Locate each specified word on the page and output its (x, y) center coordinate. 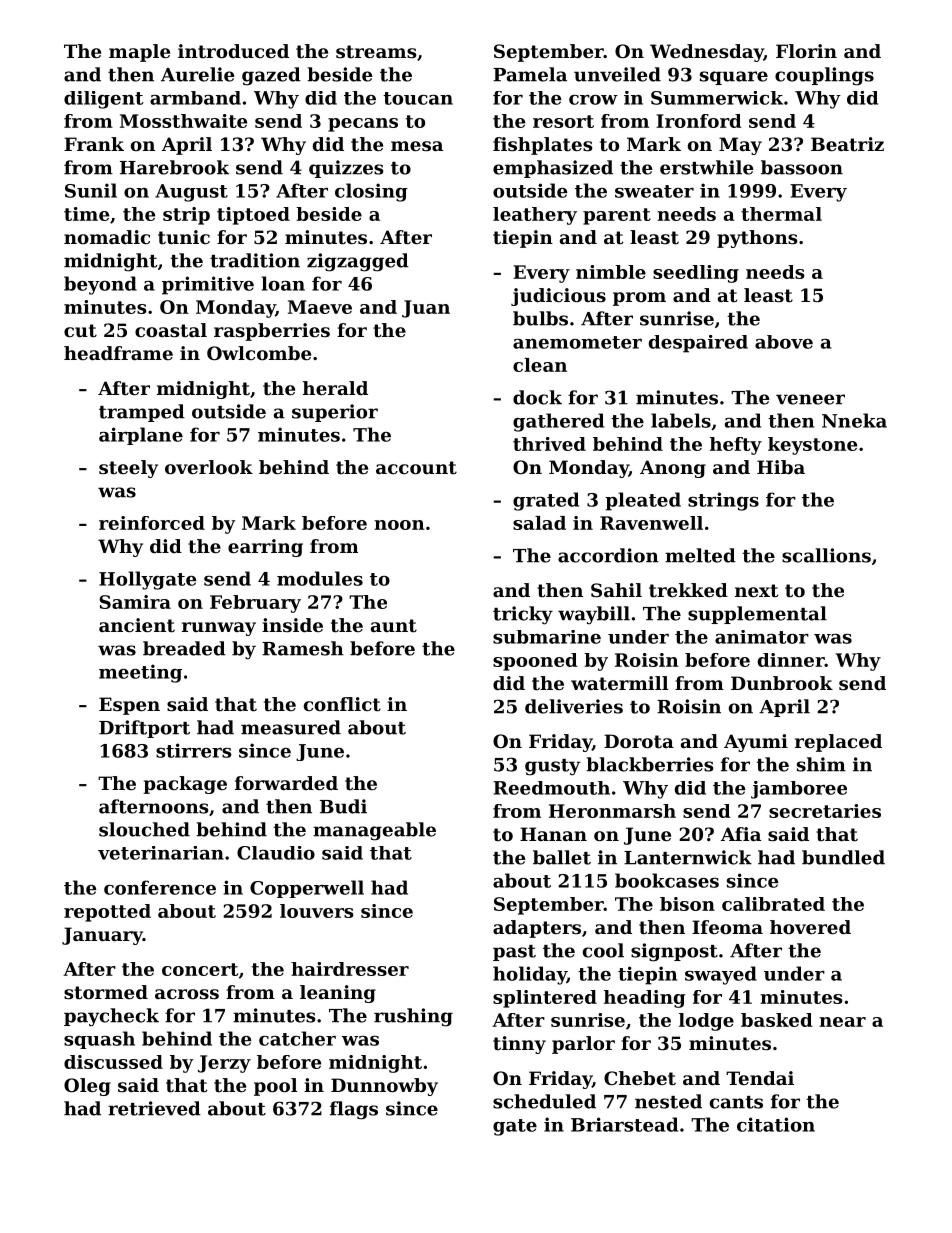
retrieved (154, 1108)
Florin (806, 51)
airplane (141, 436)
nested (668, 1101)
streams (376, 52)
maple (139, 53)
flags (354, 1110)
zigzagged (358, 262)
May (740, 146)
